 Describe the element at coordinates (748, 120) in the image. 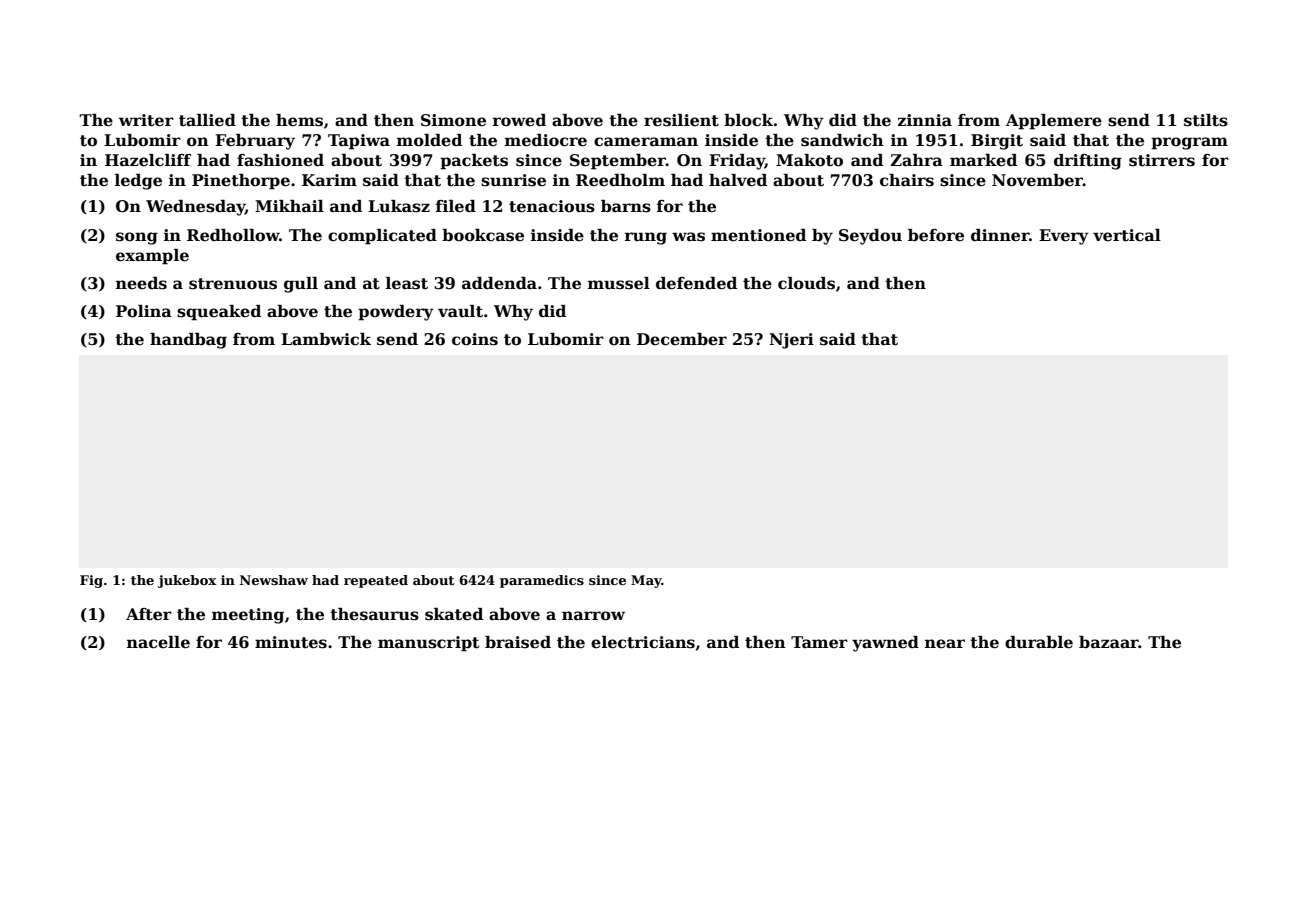

I see `block` at that location.
